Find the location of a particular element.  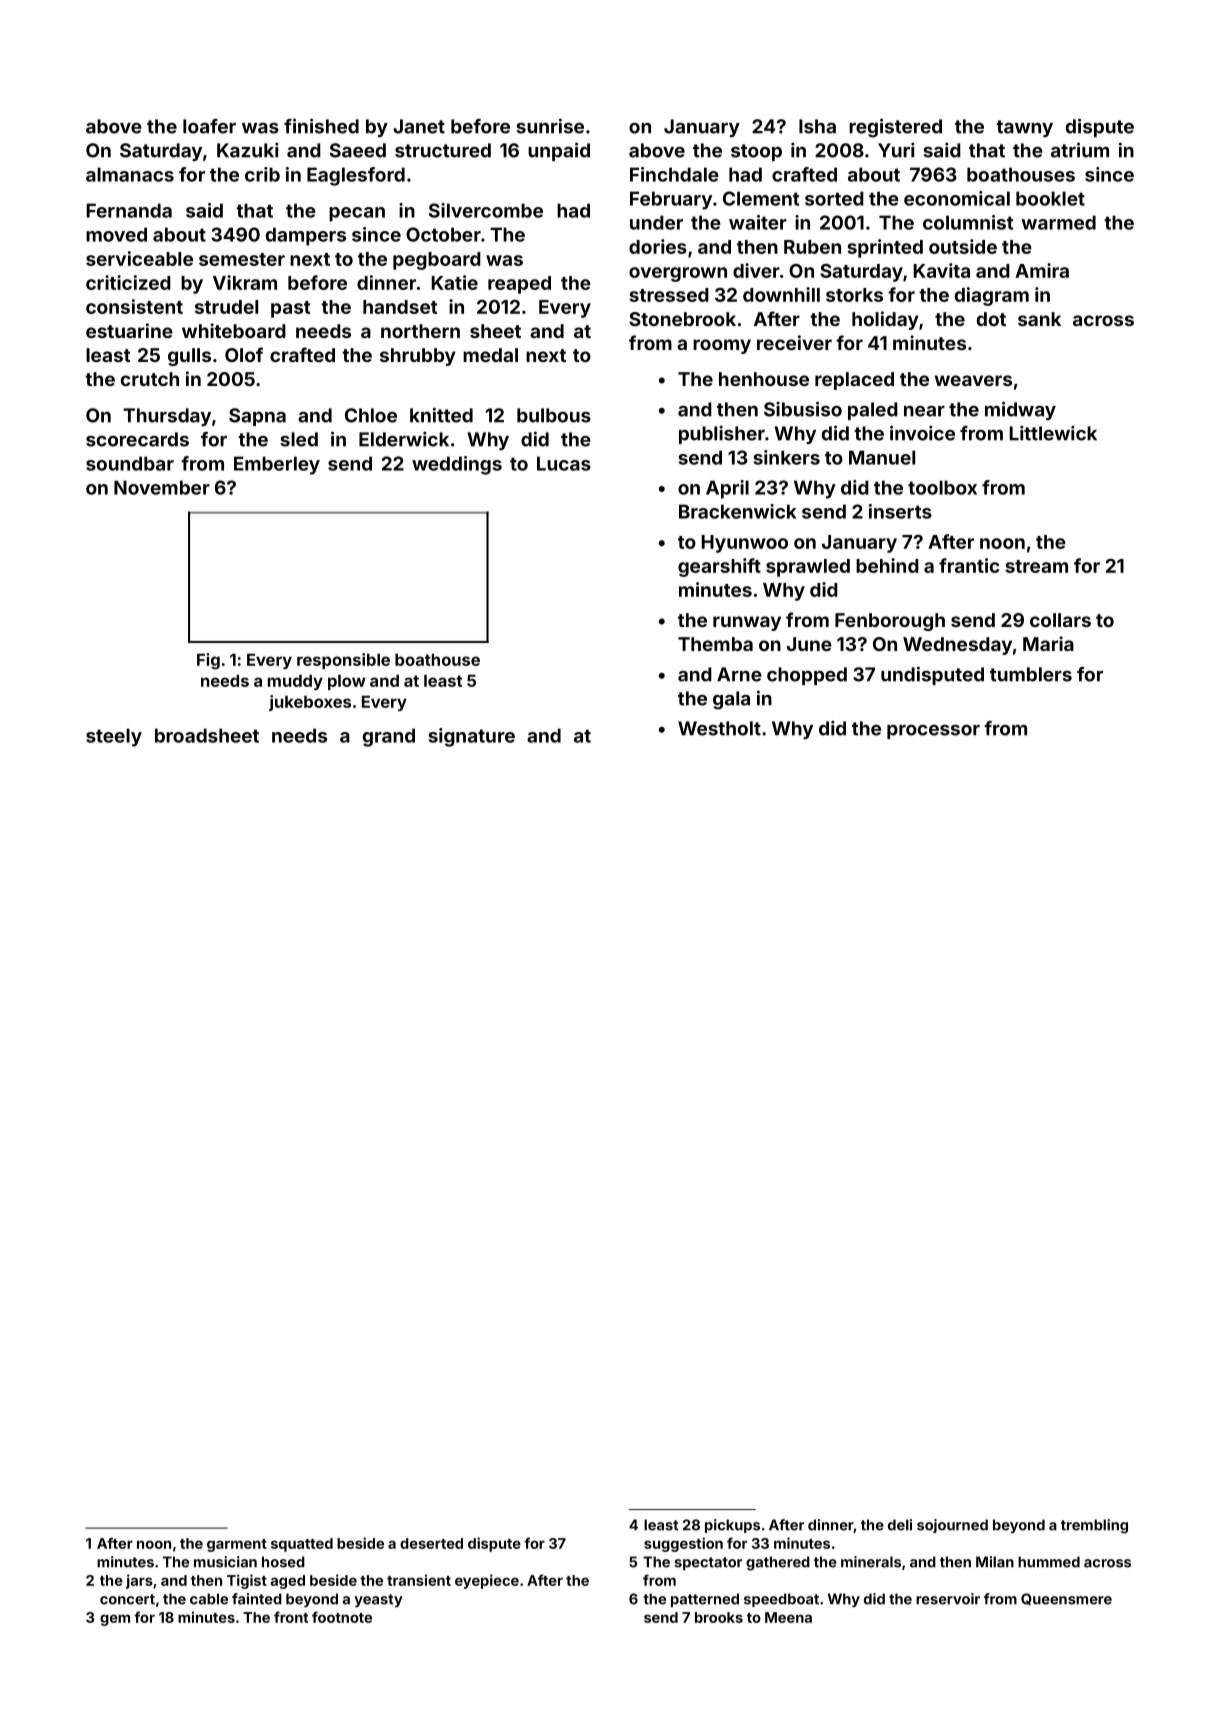

Westholt is located at coordinates (719, 728).
